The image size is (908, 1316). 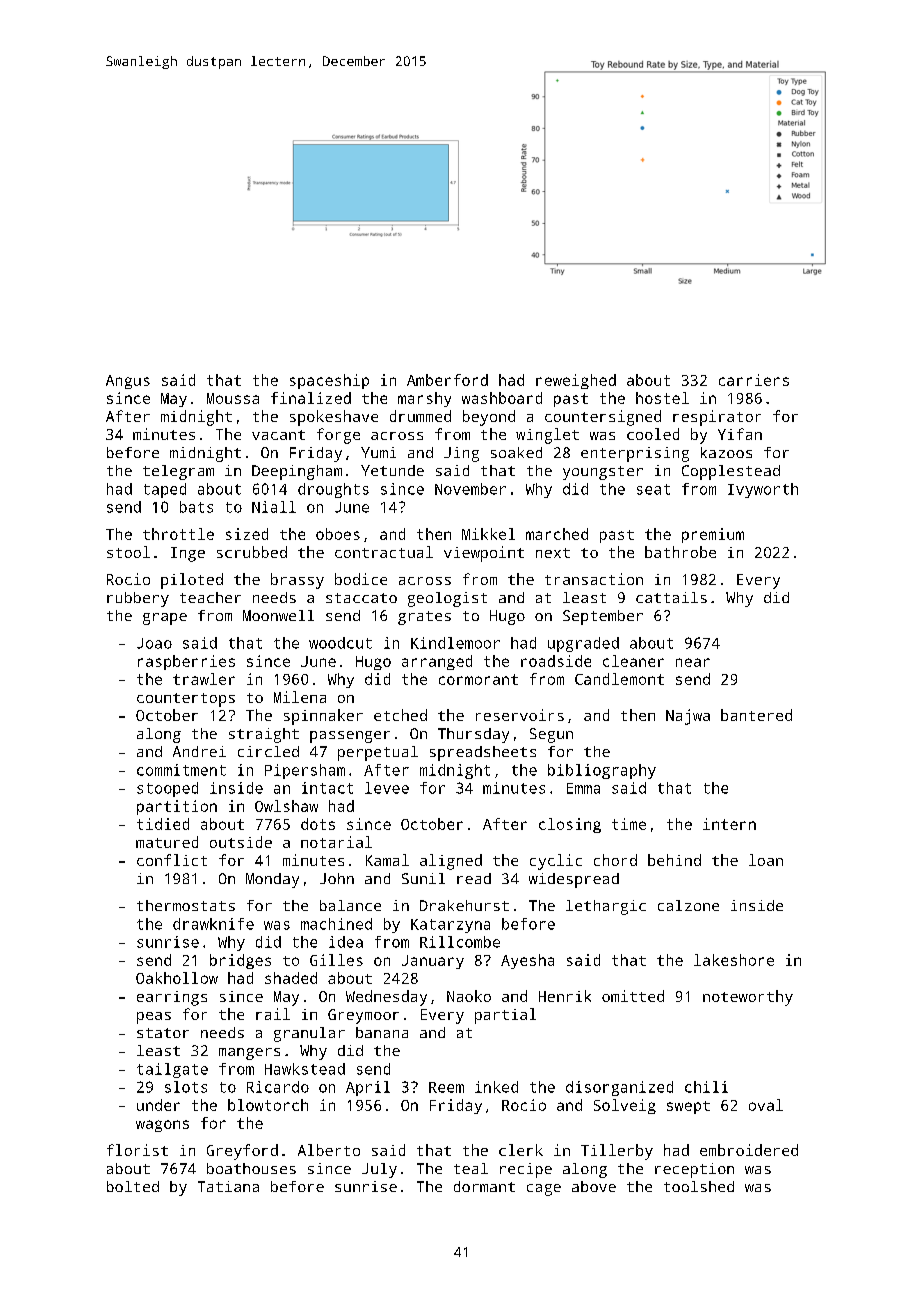 What do you see at coordinates (748, 998) in the screenshot?
I see `noteworthy` at bounding box center [748, 998].
